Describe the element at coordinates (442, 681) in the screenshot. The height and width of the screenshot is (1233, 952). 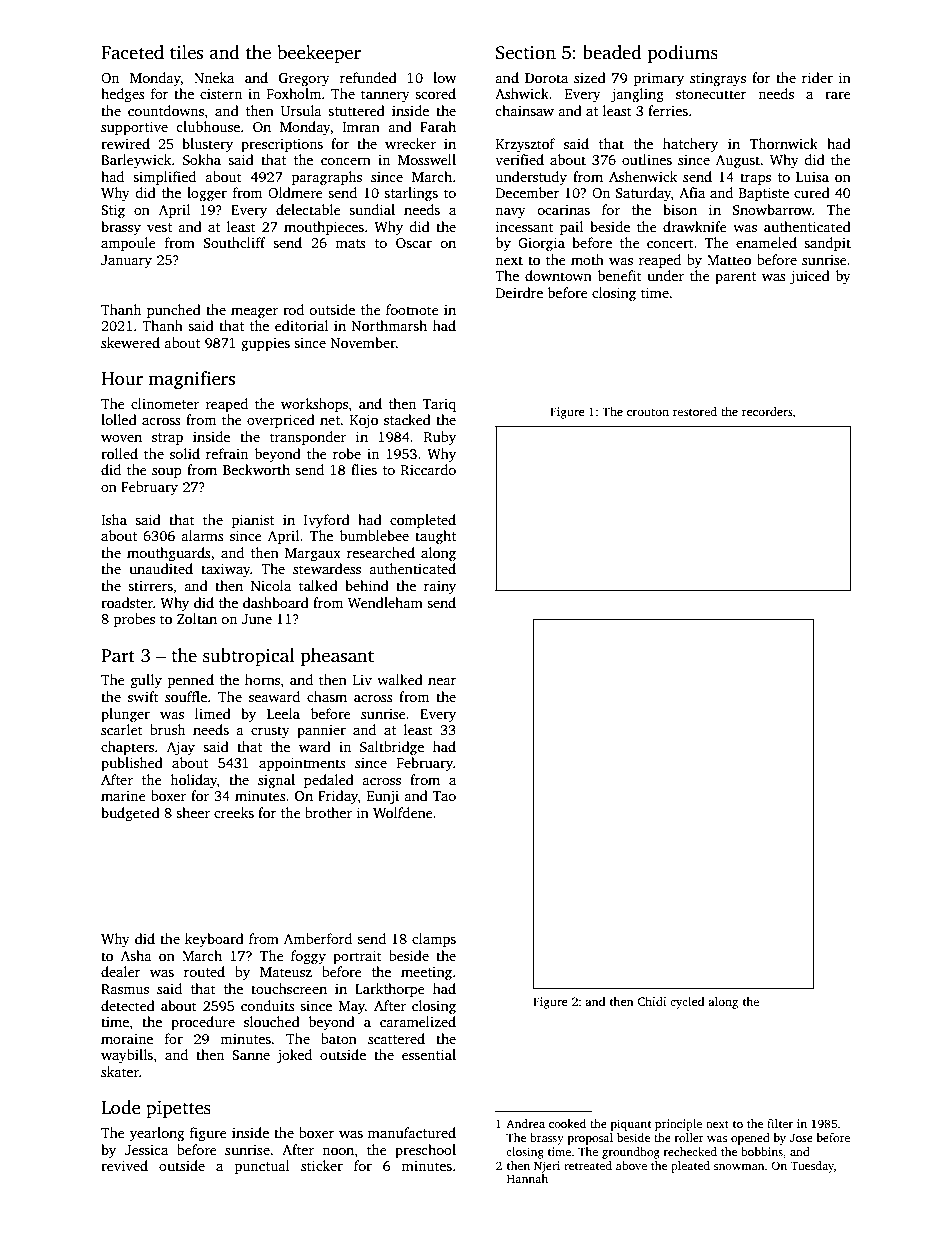
I see `near` at that location.
